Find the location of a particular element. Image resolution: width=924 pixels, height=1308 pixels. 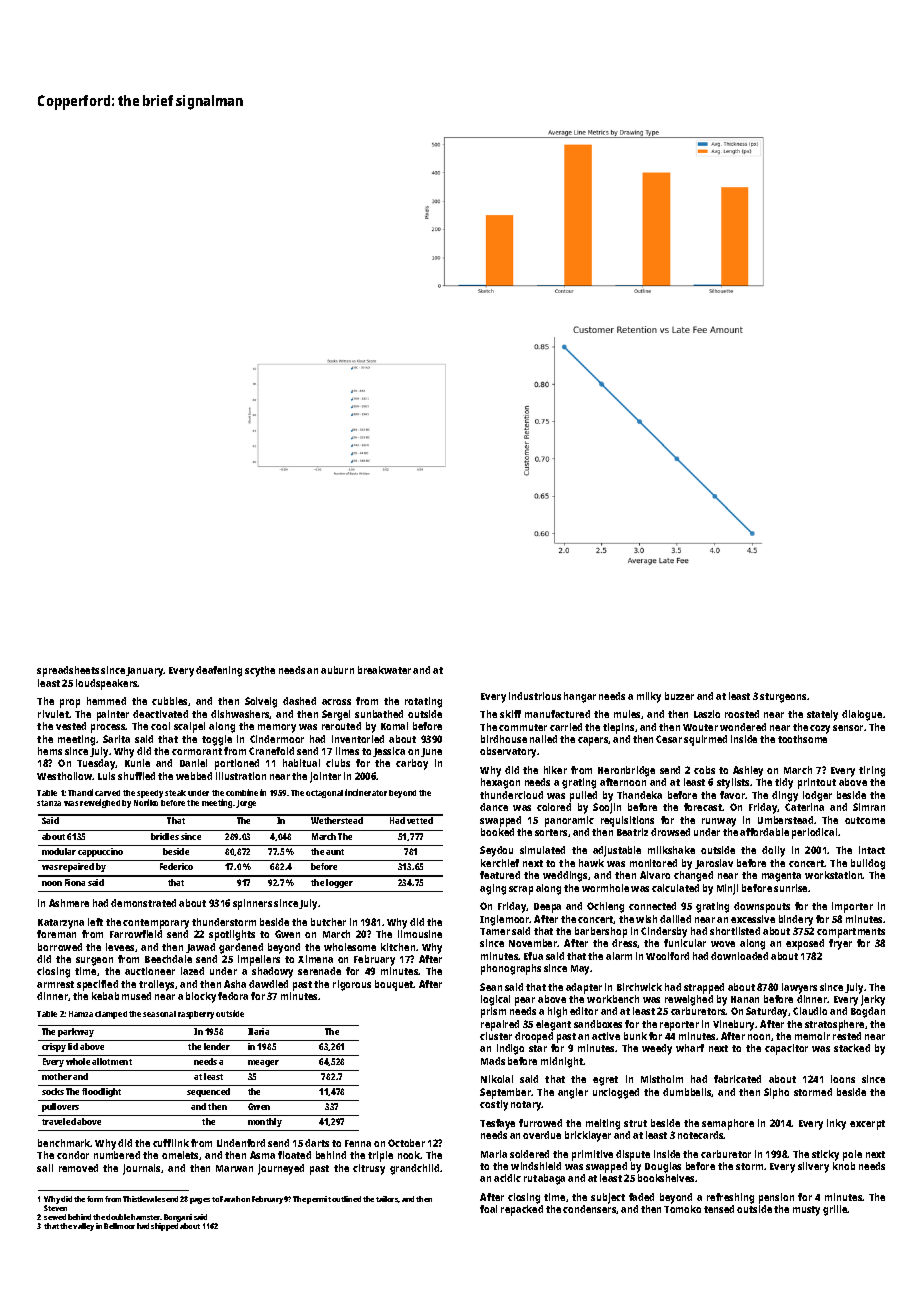

excerpt is located at coordinates (867, 1125).
